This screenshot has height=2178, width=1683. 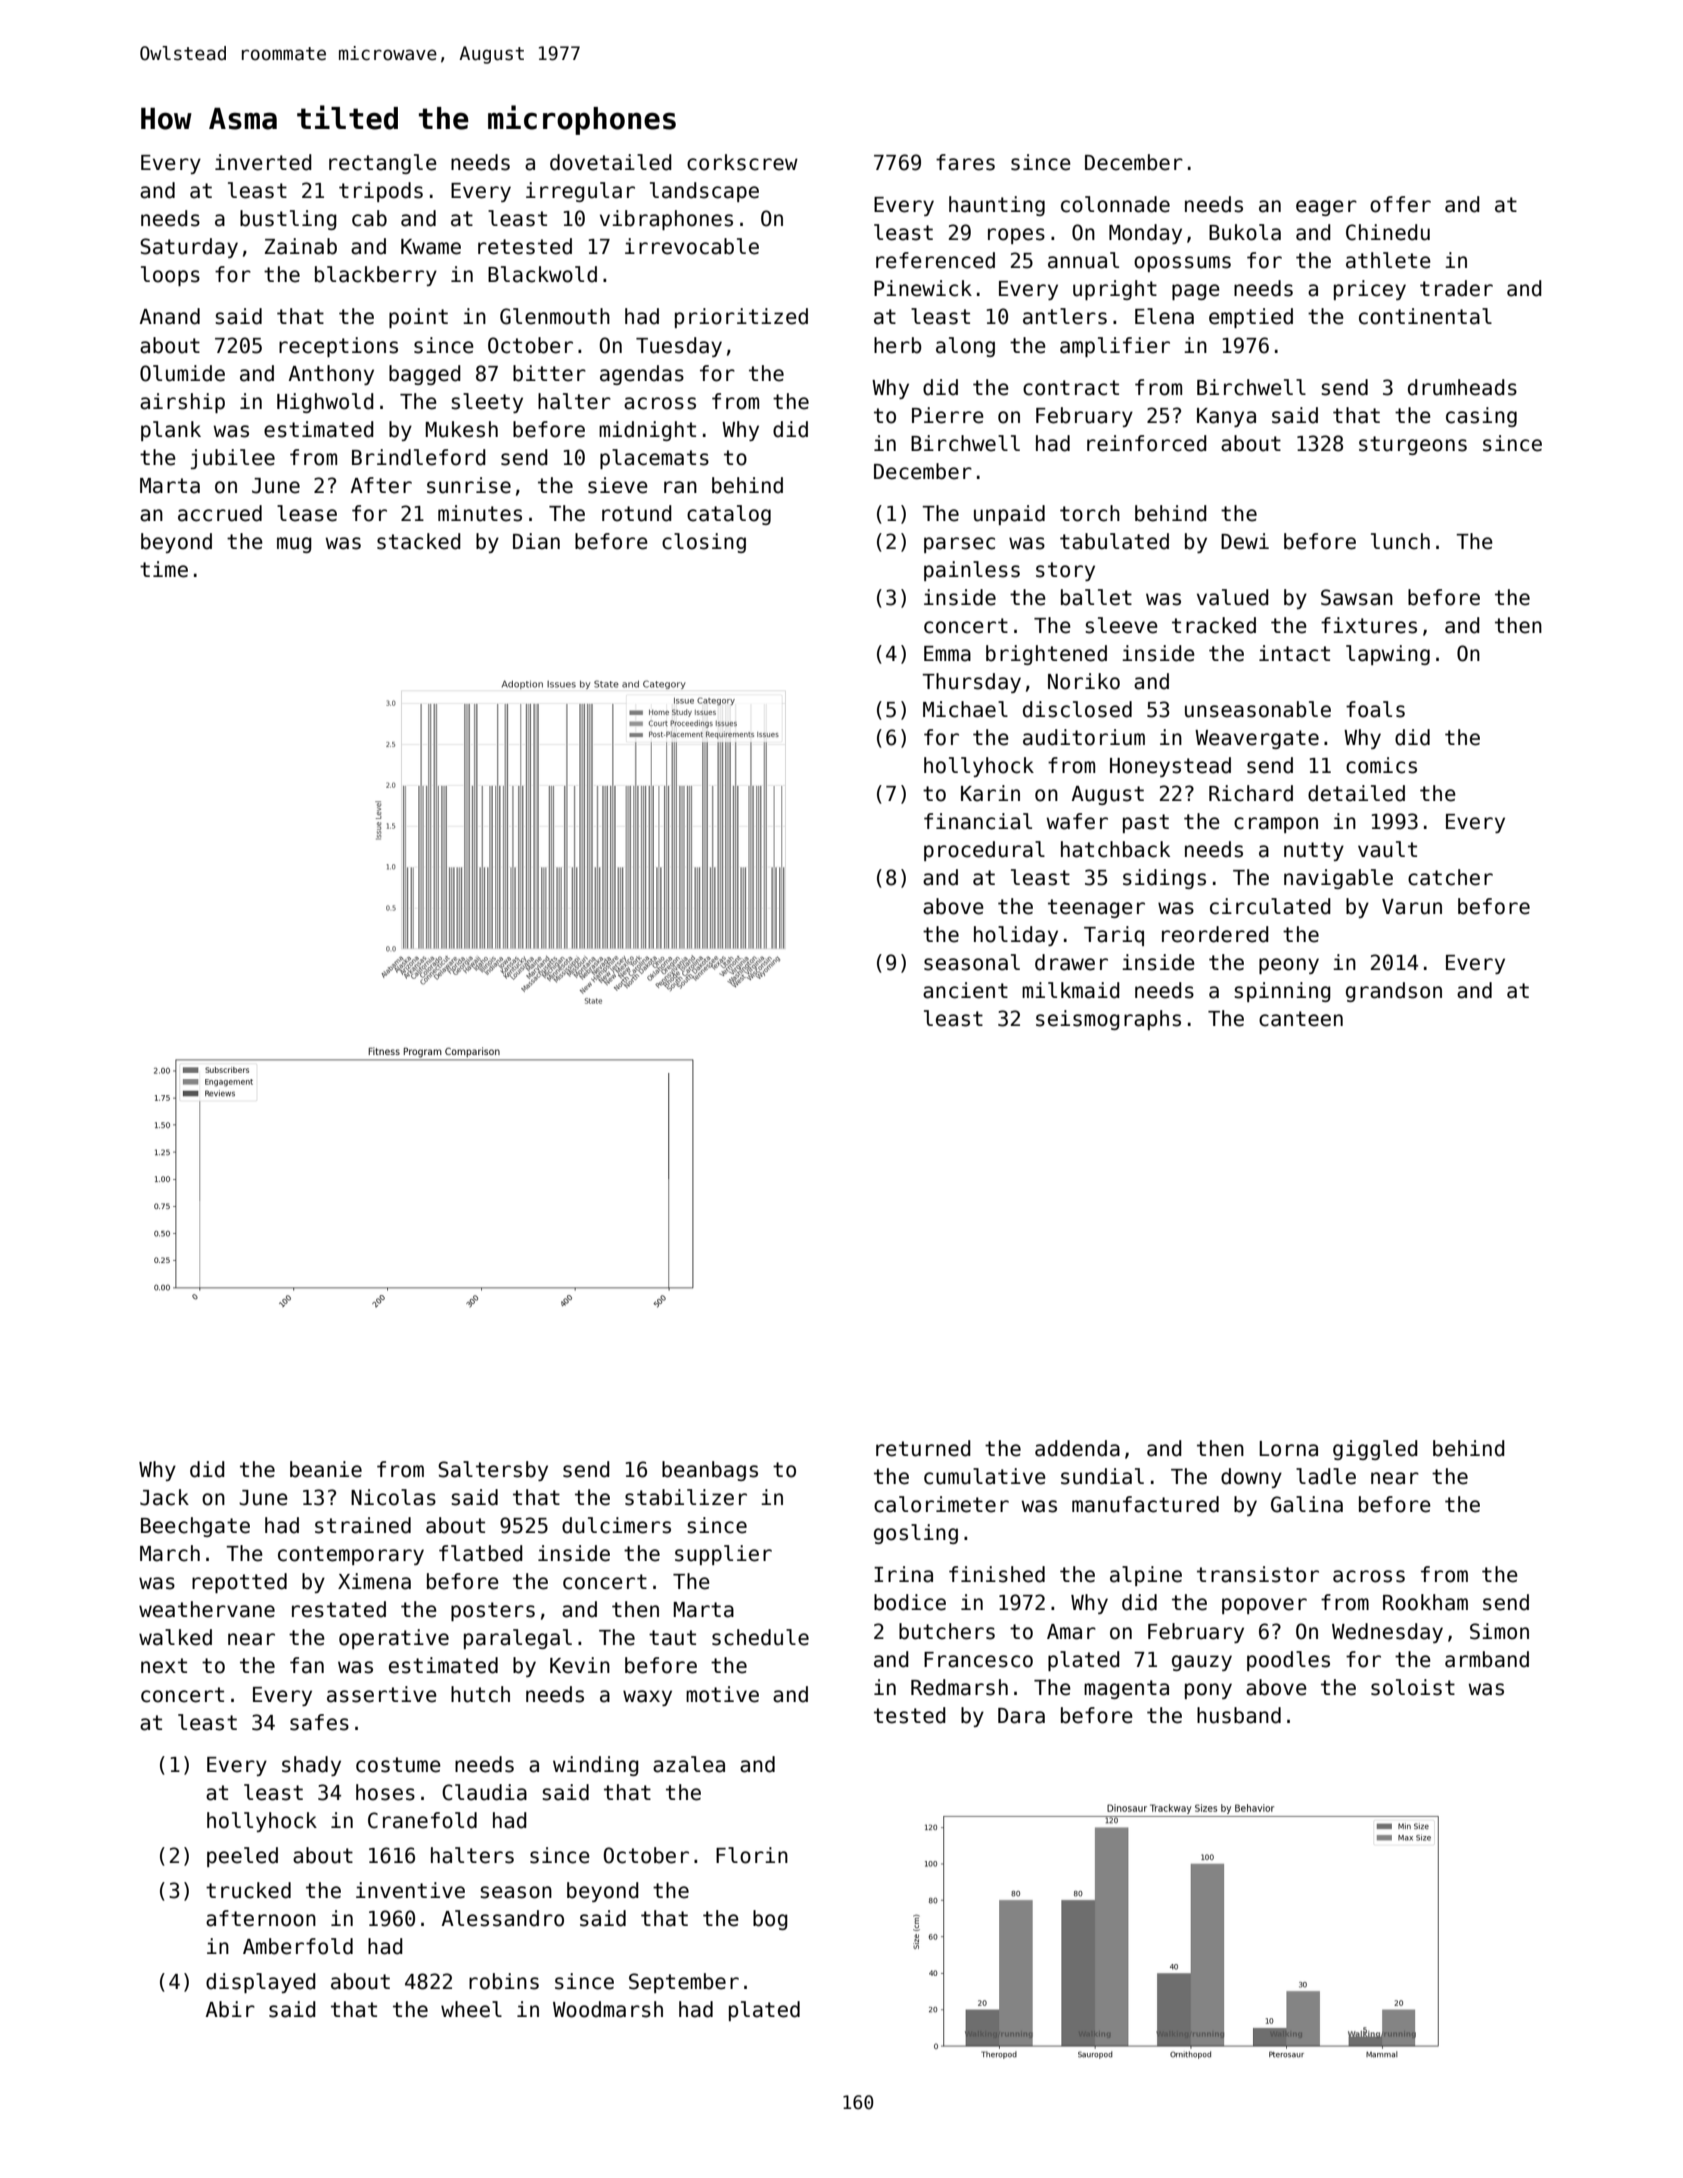 I want to click on Jack, so click(x=164, y=1497).
